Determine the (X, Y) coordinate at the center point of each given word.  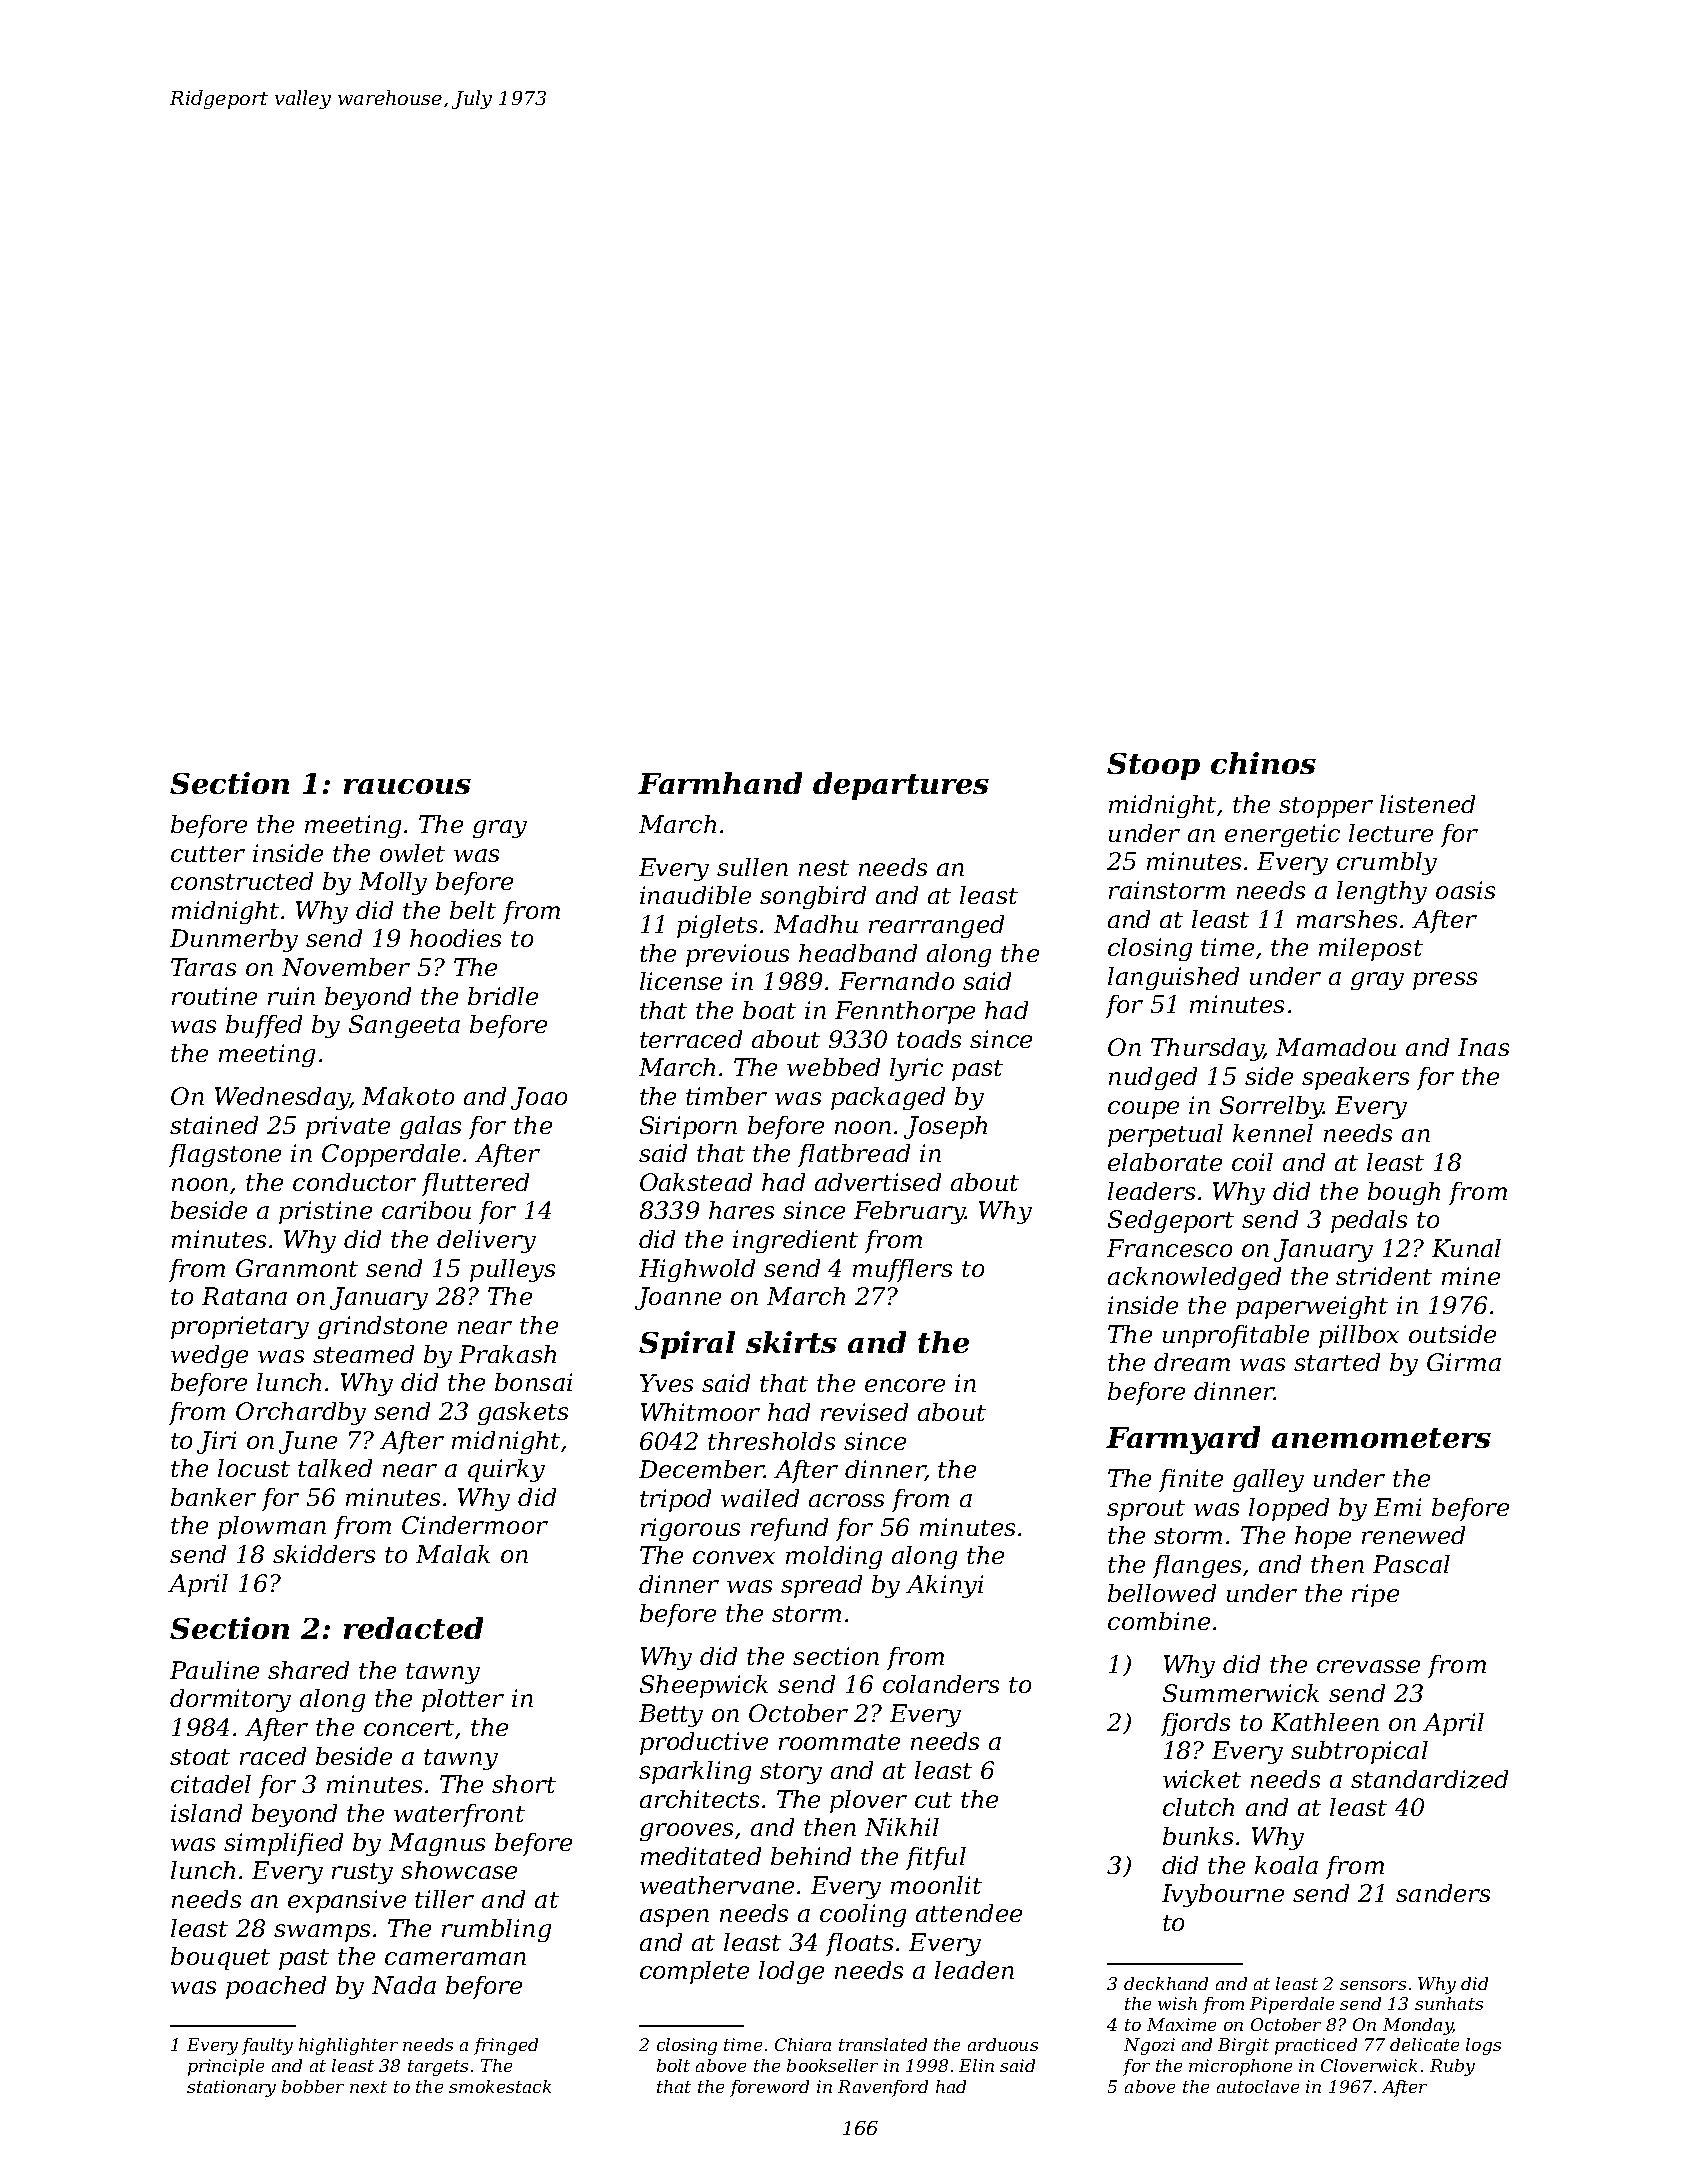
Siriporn (688, 1127)
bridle (503, 996)
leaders (1151, 1191)
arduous (1003, 2044)
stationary (231, 2088)
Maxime (1181, 2024)
